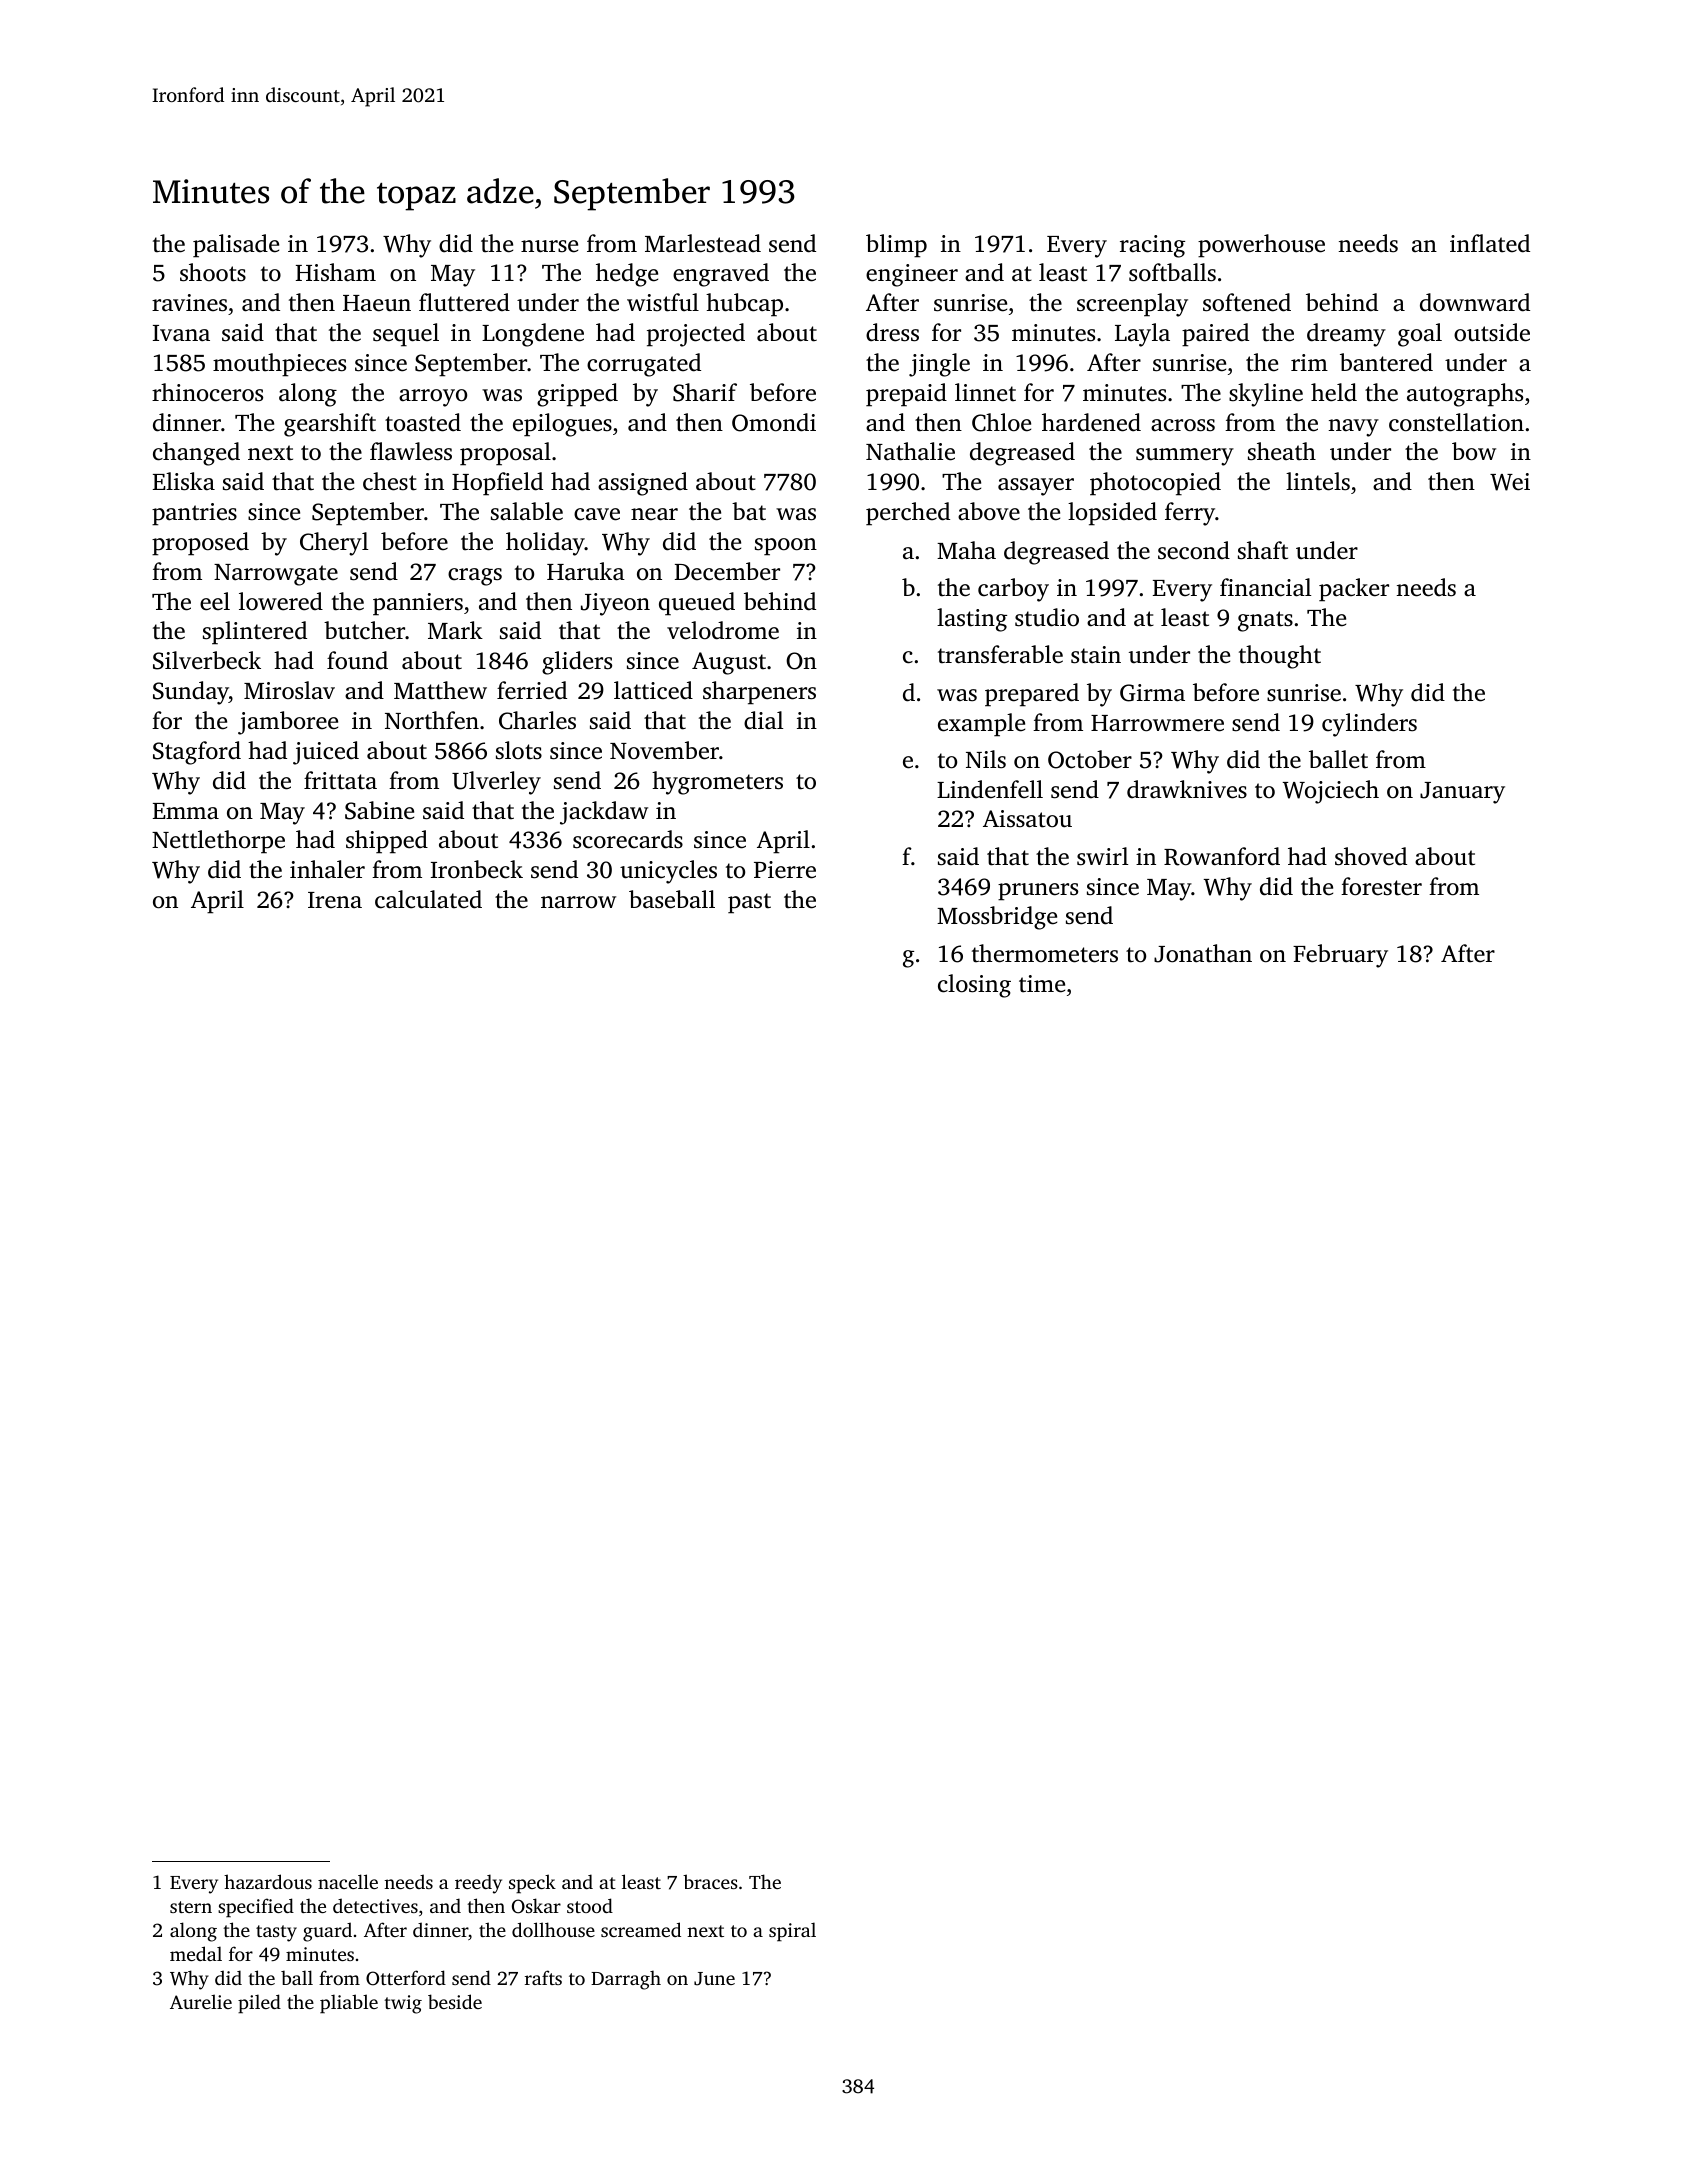 This screenshot has height=2178, width=1683. What do you see at coordinates (236, 246) in the screenshot?
I see `palisade` at bounding box center [236, 246].
